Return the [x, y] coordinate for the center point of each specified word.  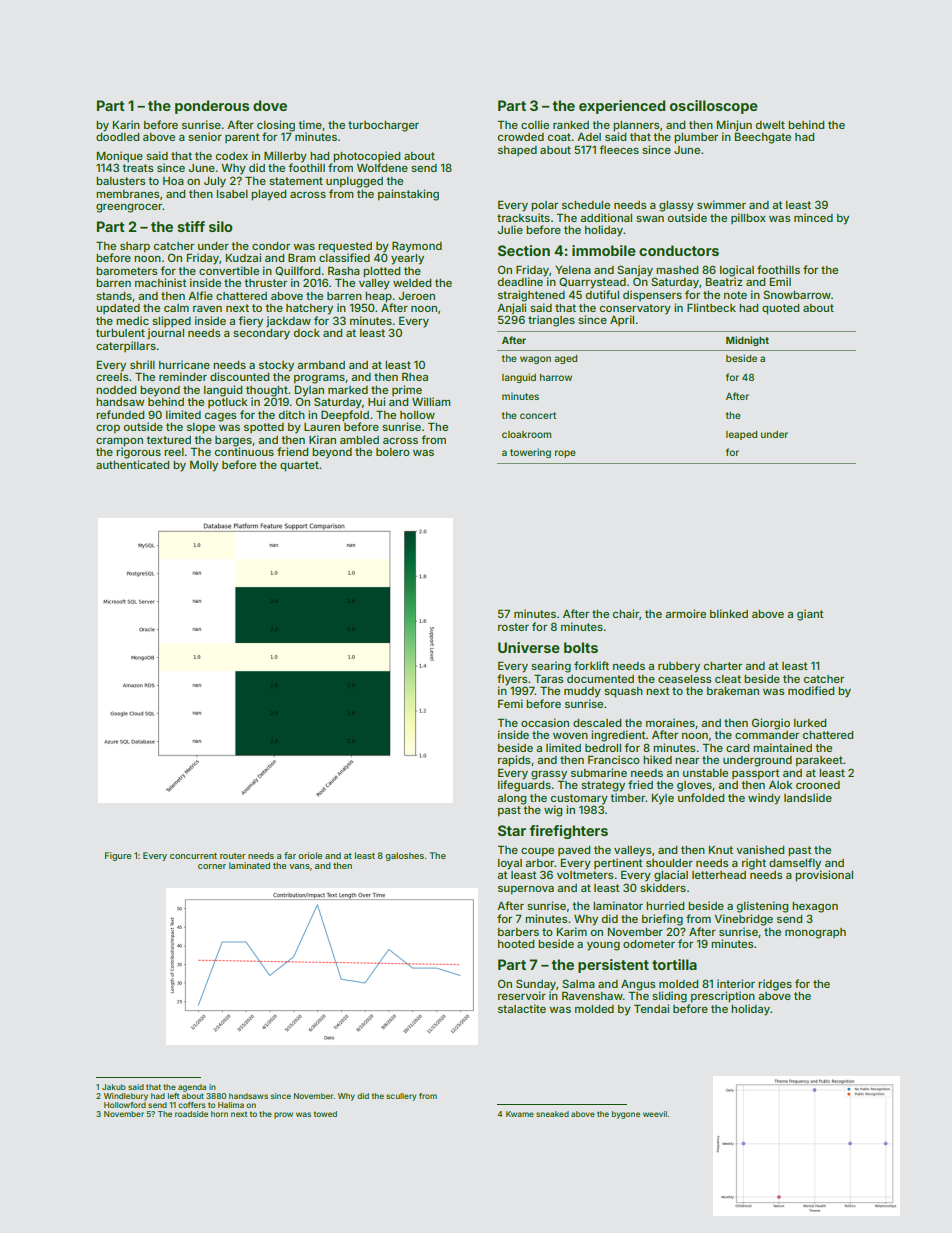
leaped [741, 435]
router [233, 856]
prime [407, 390]
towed [325, 1114]
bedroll [603, 748]
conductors [679, 250]
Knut [721, 850]
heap [378, 297]
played [268, 195]
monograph [815, 933]
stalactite [522, 1008]
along [512, 799]
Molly [204, 466]
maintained [782, 747]
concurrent [193, 856]
